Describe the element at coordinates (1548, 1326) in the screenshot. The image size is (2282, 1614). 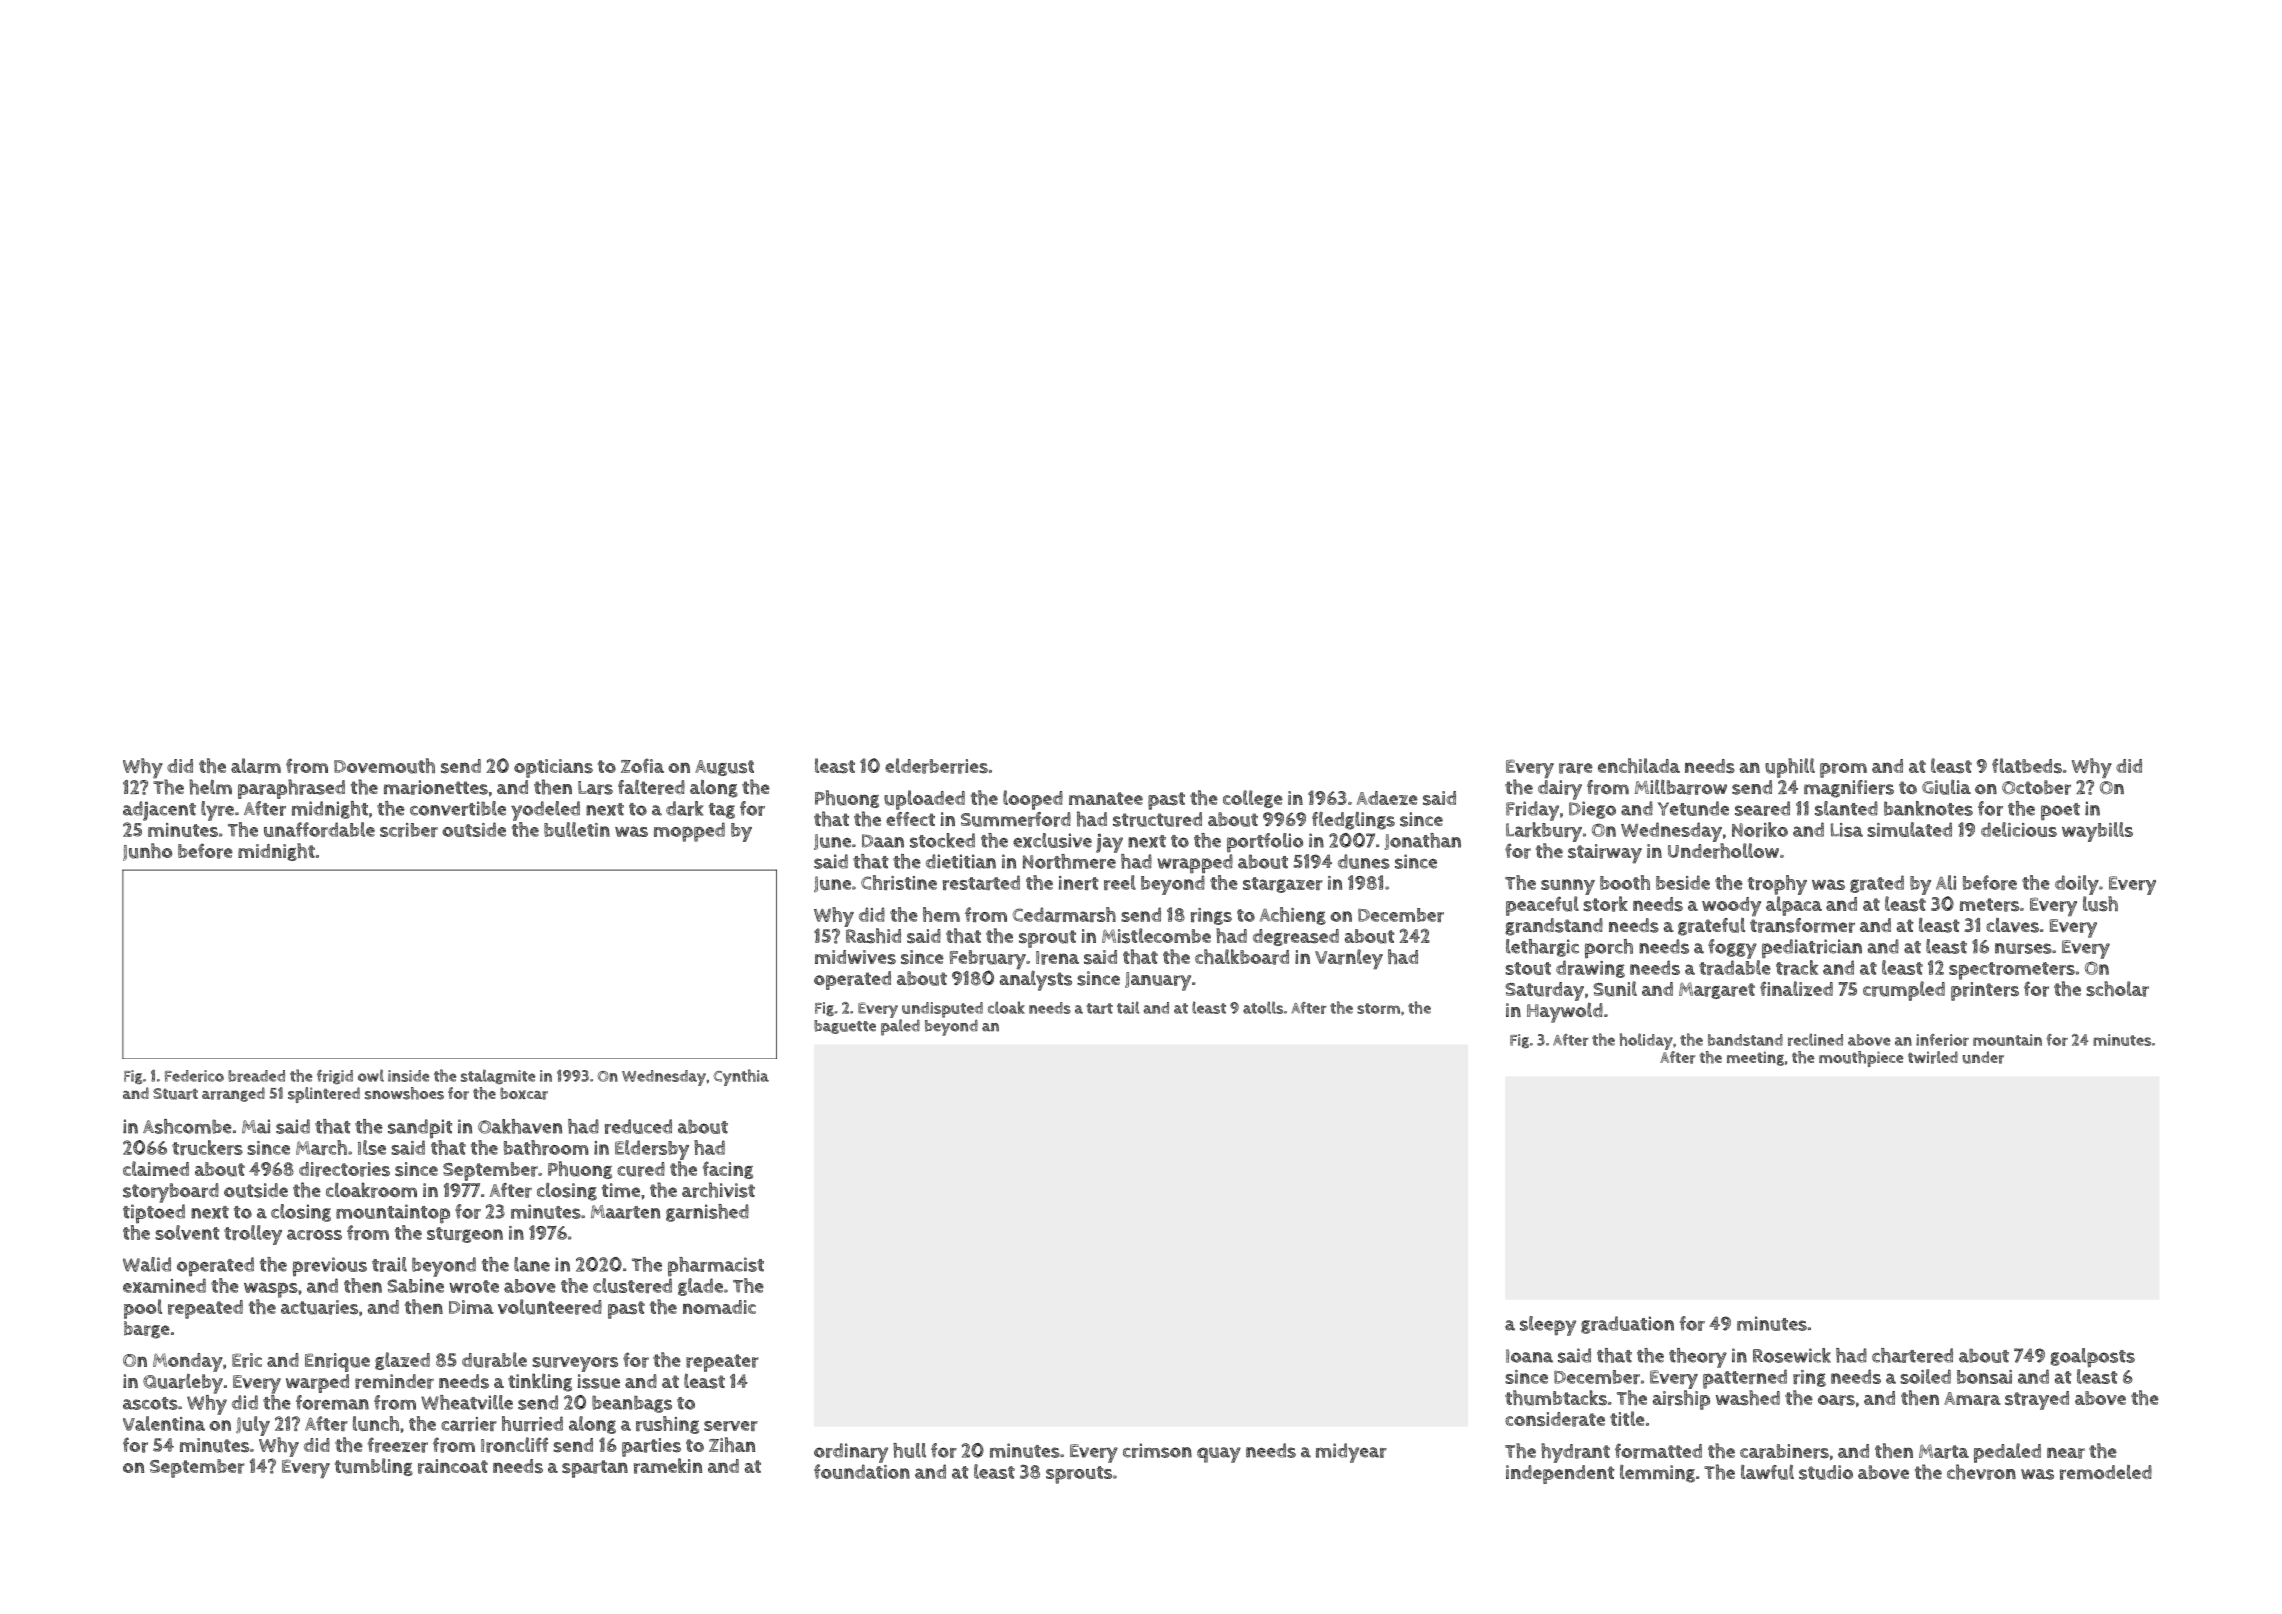
I see `sleepy` at that location.
